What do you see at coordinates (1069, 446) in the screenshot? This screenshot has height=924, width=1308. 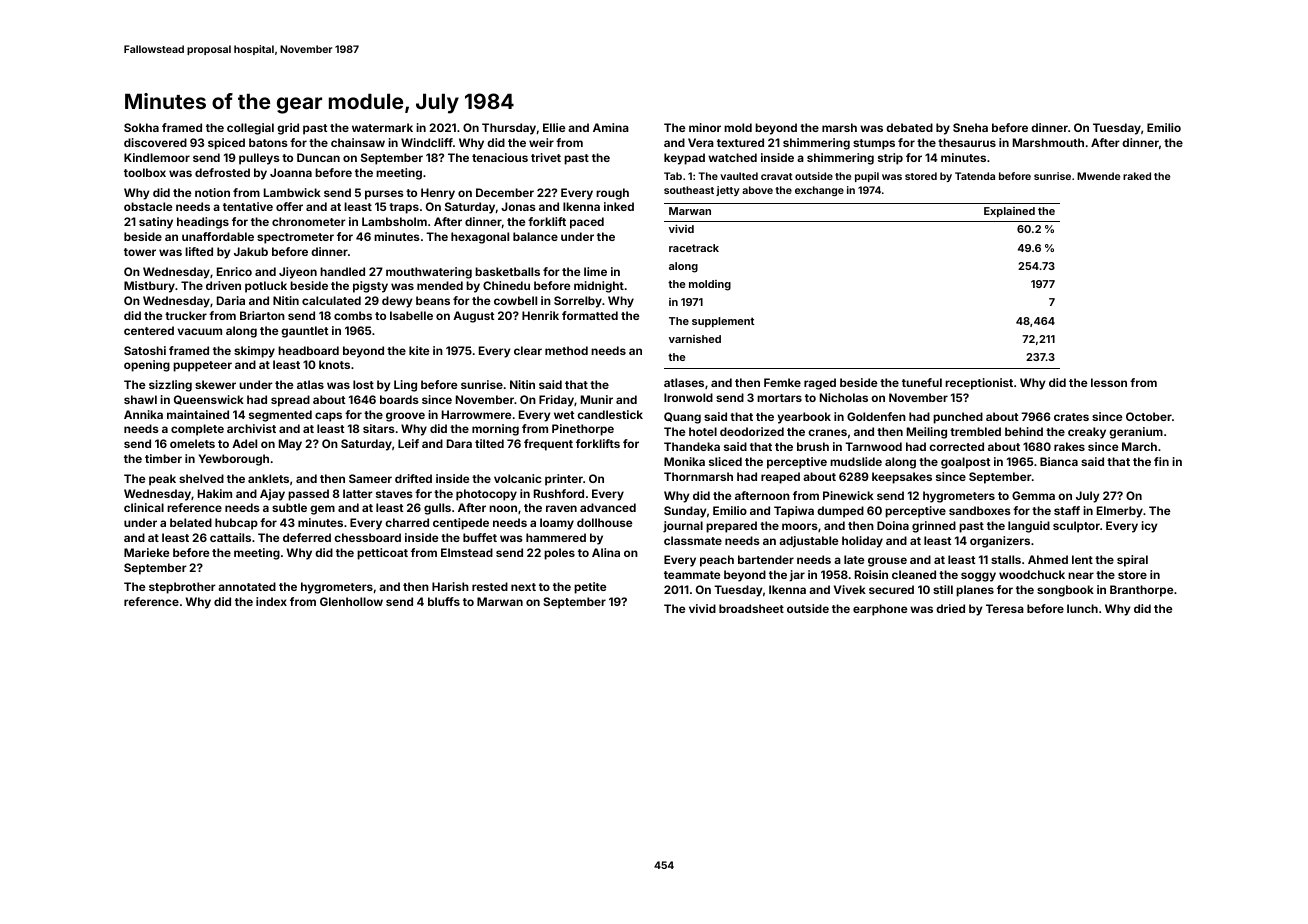 I see `rakes` at bounding box center [1069, 446].
